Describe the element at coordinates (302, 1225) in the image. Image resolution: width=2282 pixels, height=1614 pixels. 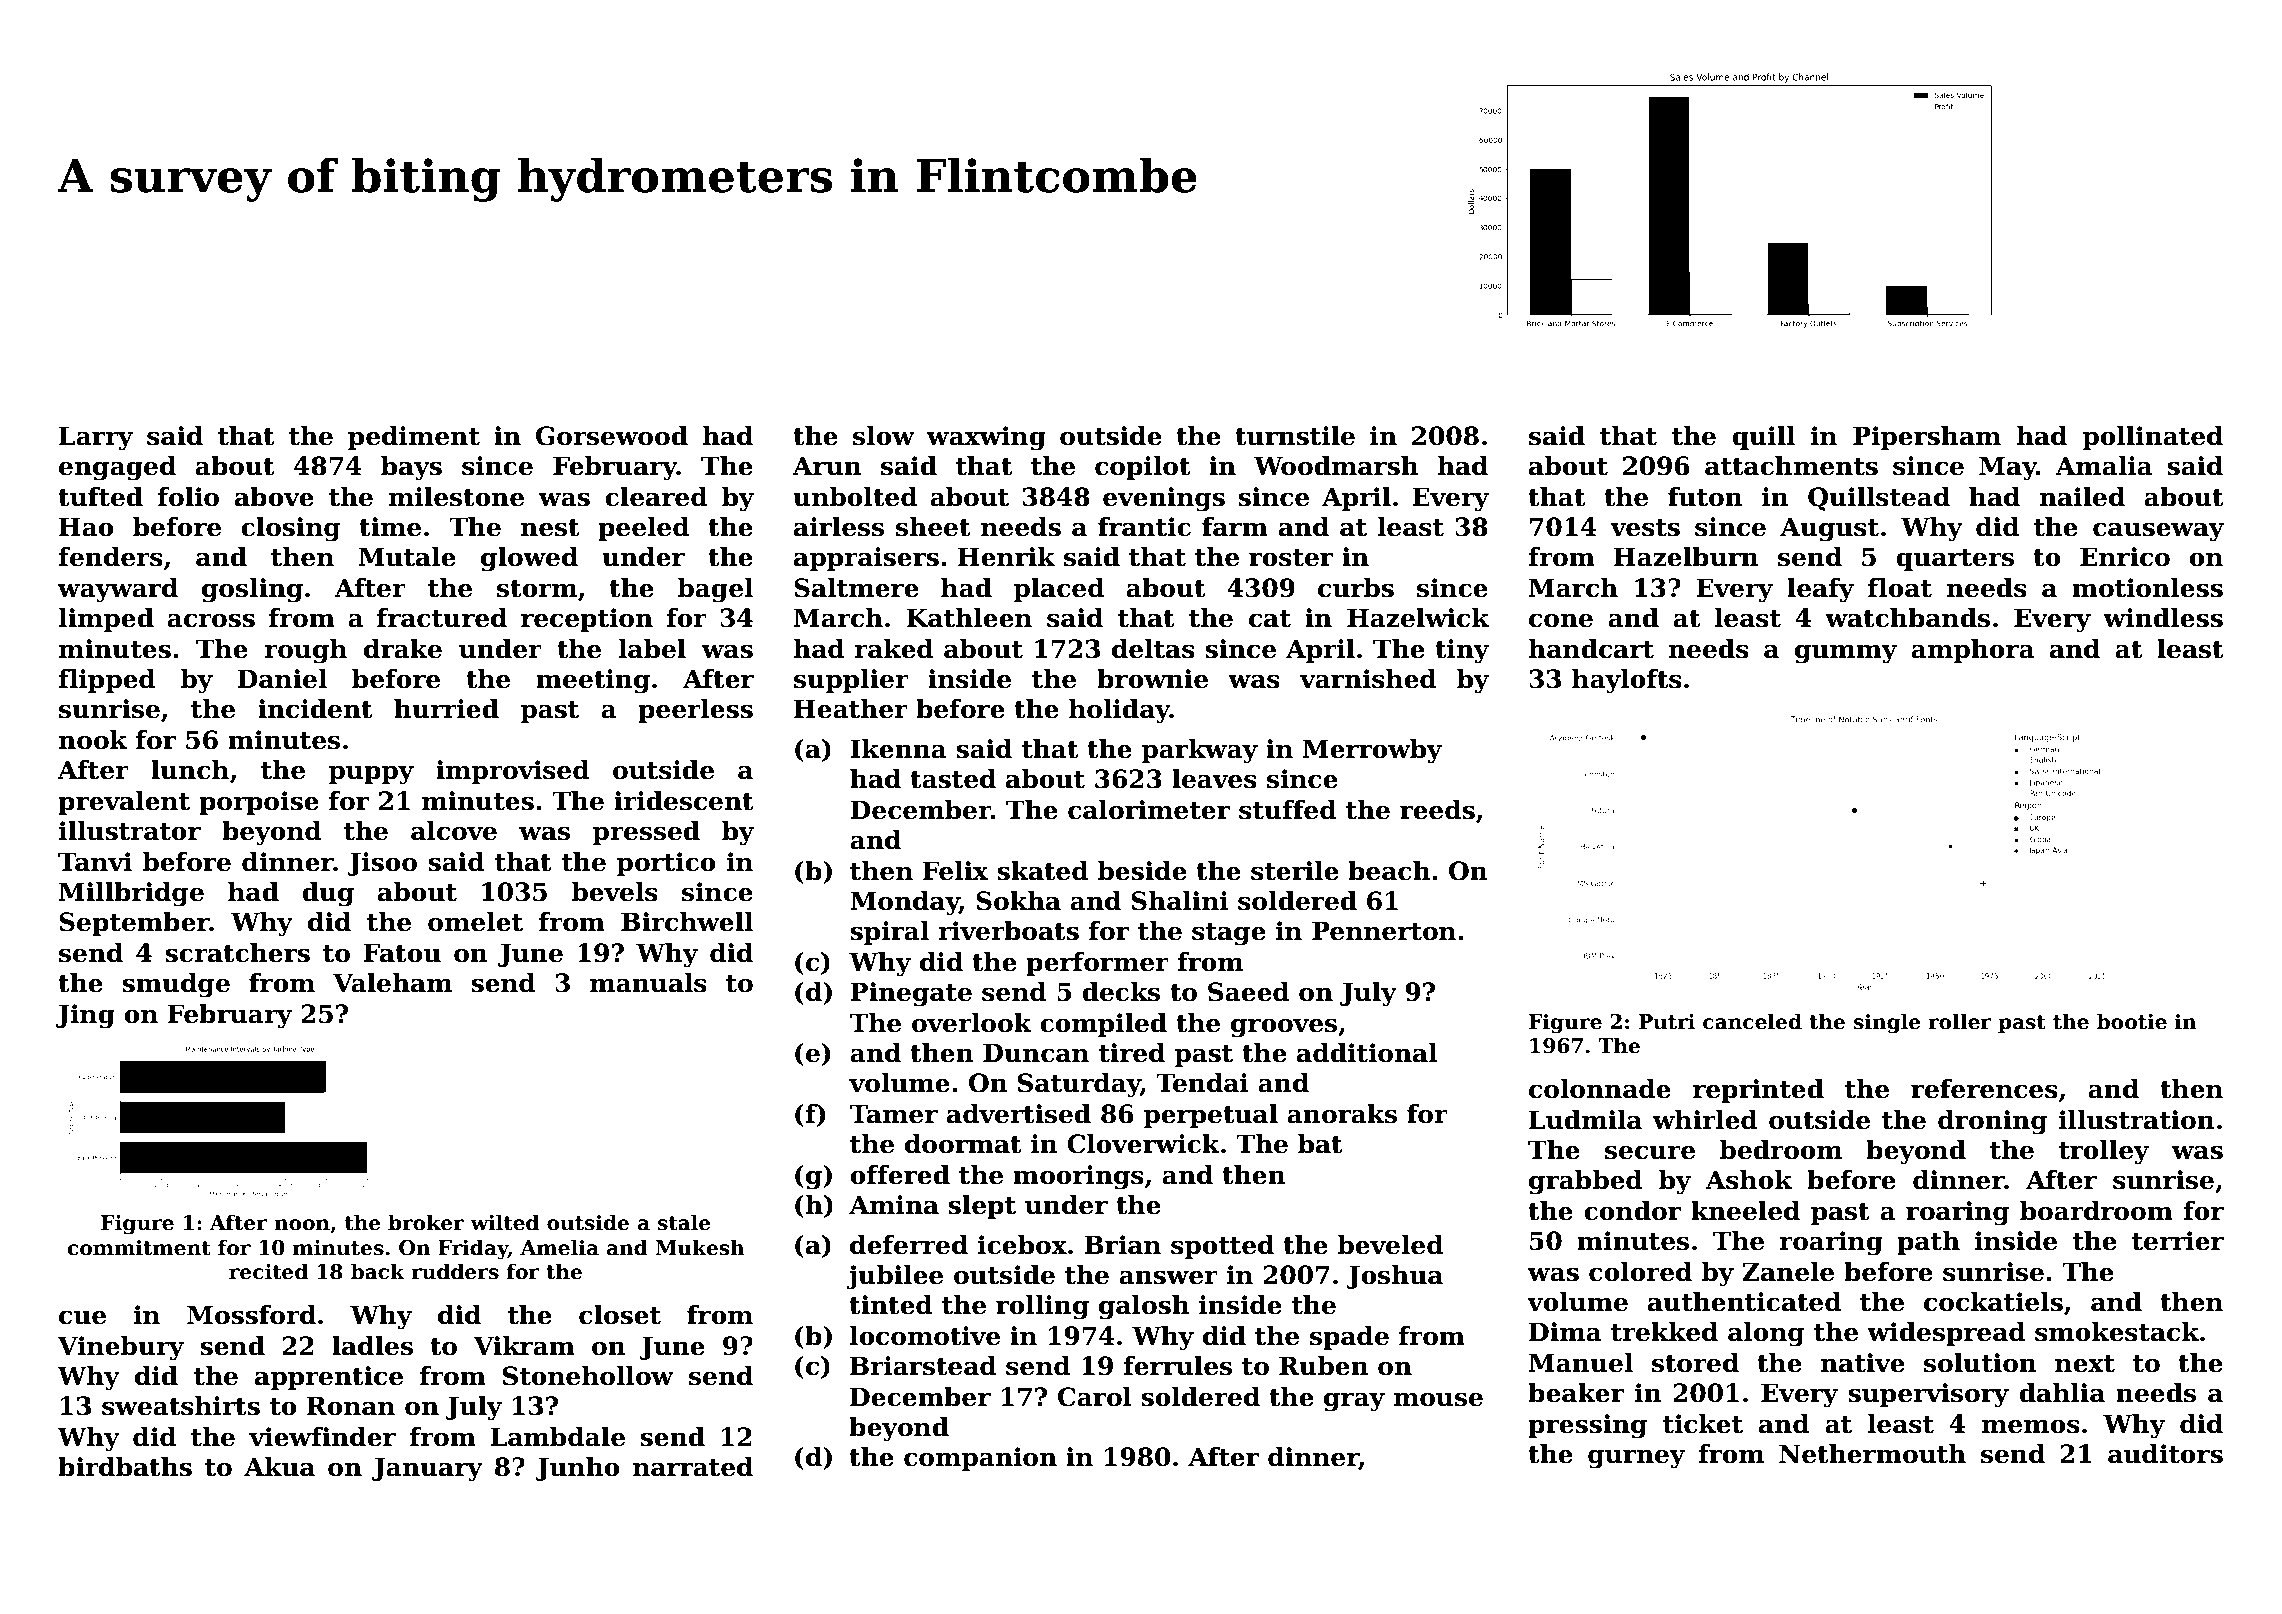
I see `noon` at that location.
